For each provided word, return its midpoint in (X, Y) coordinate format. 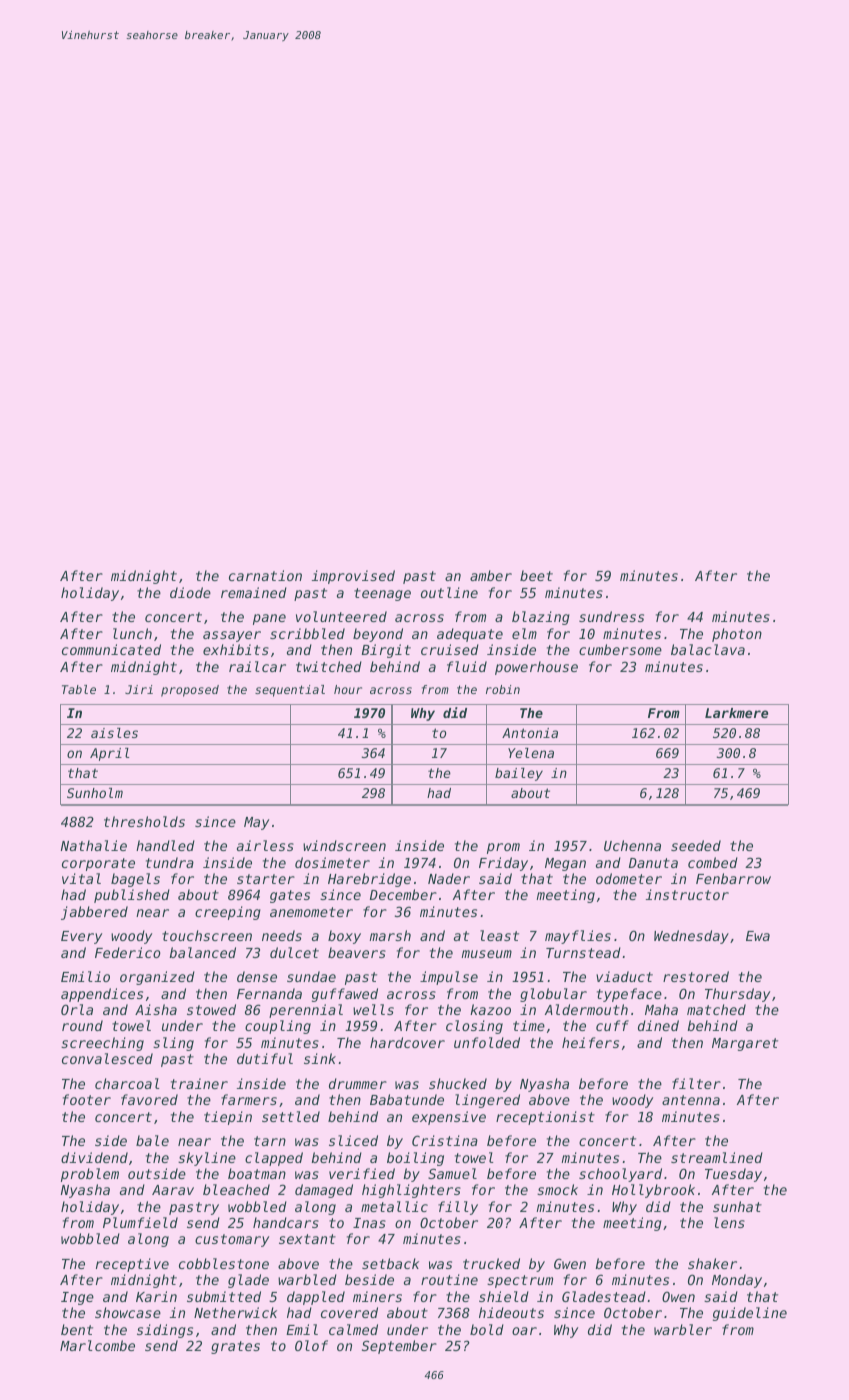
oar (524, 1331)
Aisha (156, 1009)
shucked (458, 1083)
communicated (111, 649)
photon (737, 635)
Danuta (653, 863)
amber (491, 575)
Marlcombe (97, 1345)
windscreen (344, 845)
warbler (683, 1329)
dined (658, 1025)
